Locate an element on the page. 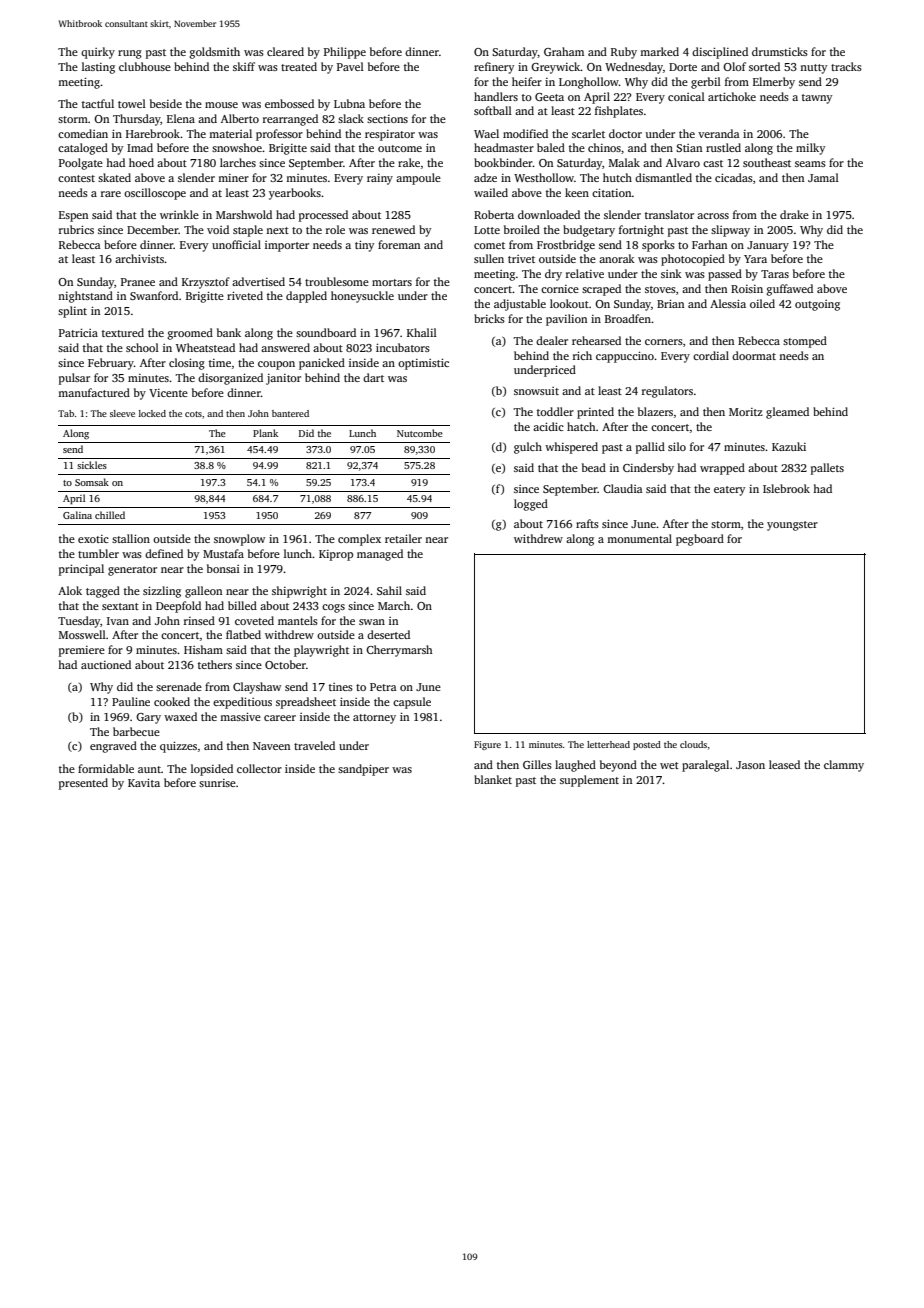  snowsuit is located at coordinates (536, 391).
